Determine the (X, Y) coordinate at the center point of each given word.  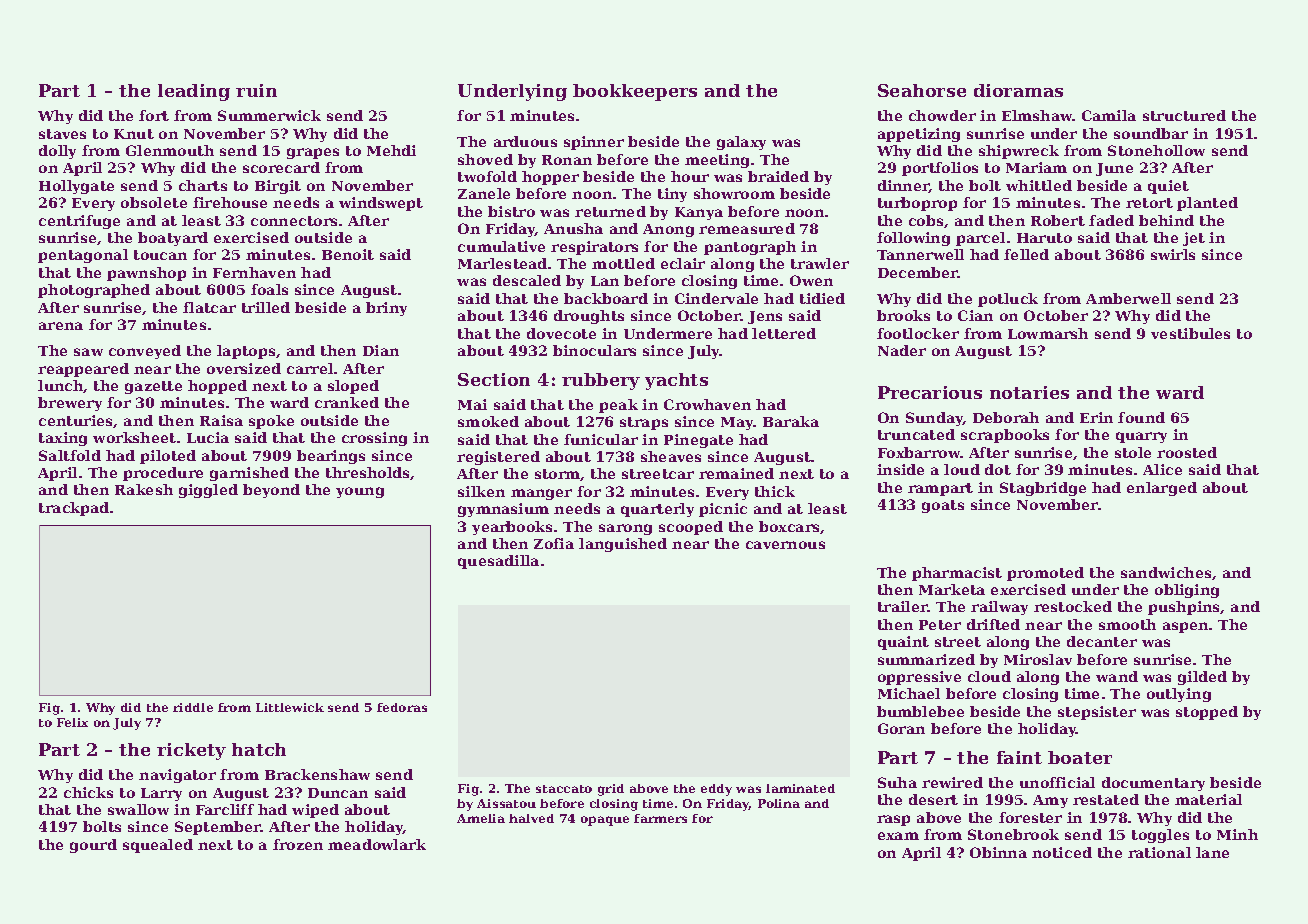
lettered (784, 333)
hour (690, 176)
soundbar (1151, 133)
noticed (1062, 852)
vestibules (1190, 333)
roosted (1187, 452)
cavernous (785, 545)
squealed (158, 846)
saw (88, 352)
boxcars (790, 527)
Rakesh (144, 489)
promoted (1045, 574)
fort (154, 115)
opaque (605, 821)
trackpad (74, 509)
